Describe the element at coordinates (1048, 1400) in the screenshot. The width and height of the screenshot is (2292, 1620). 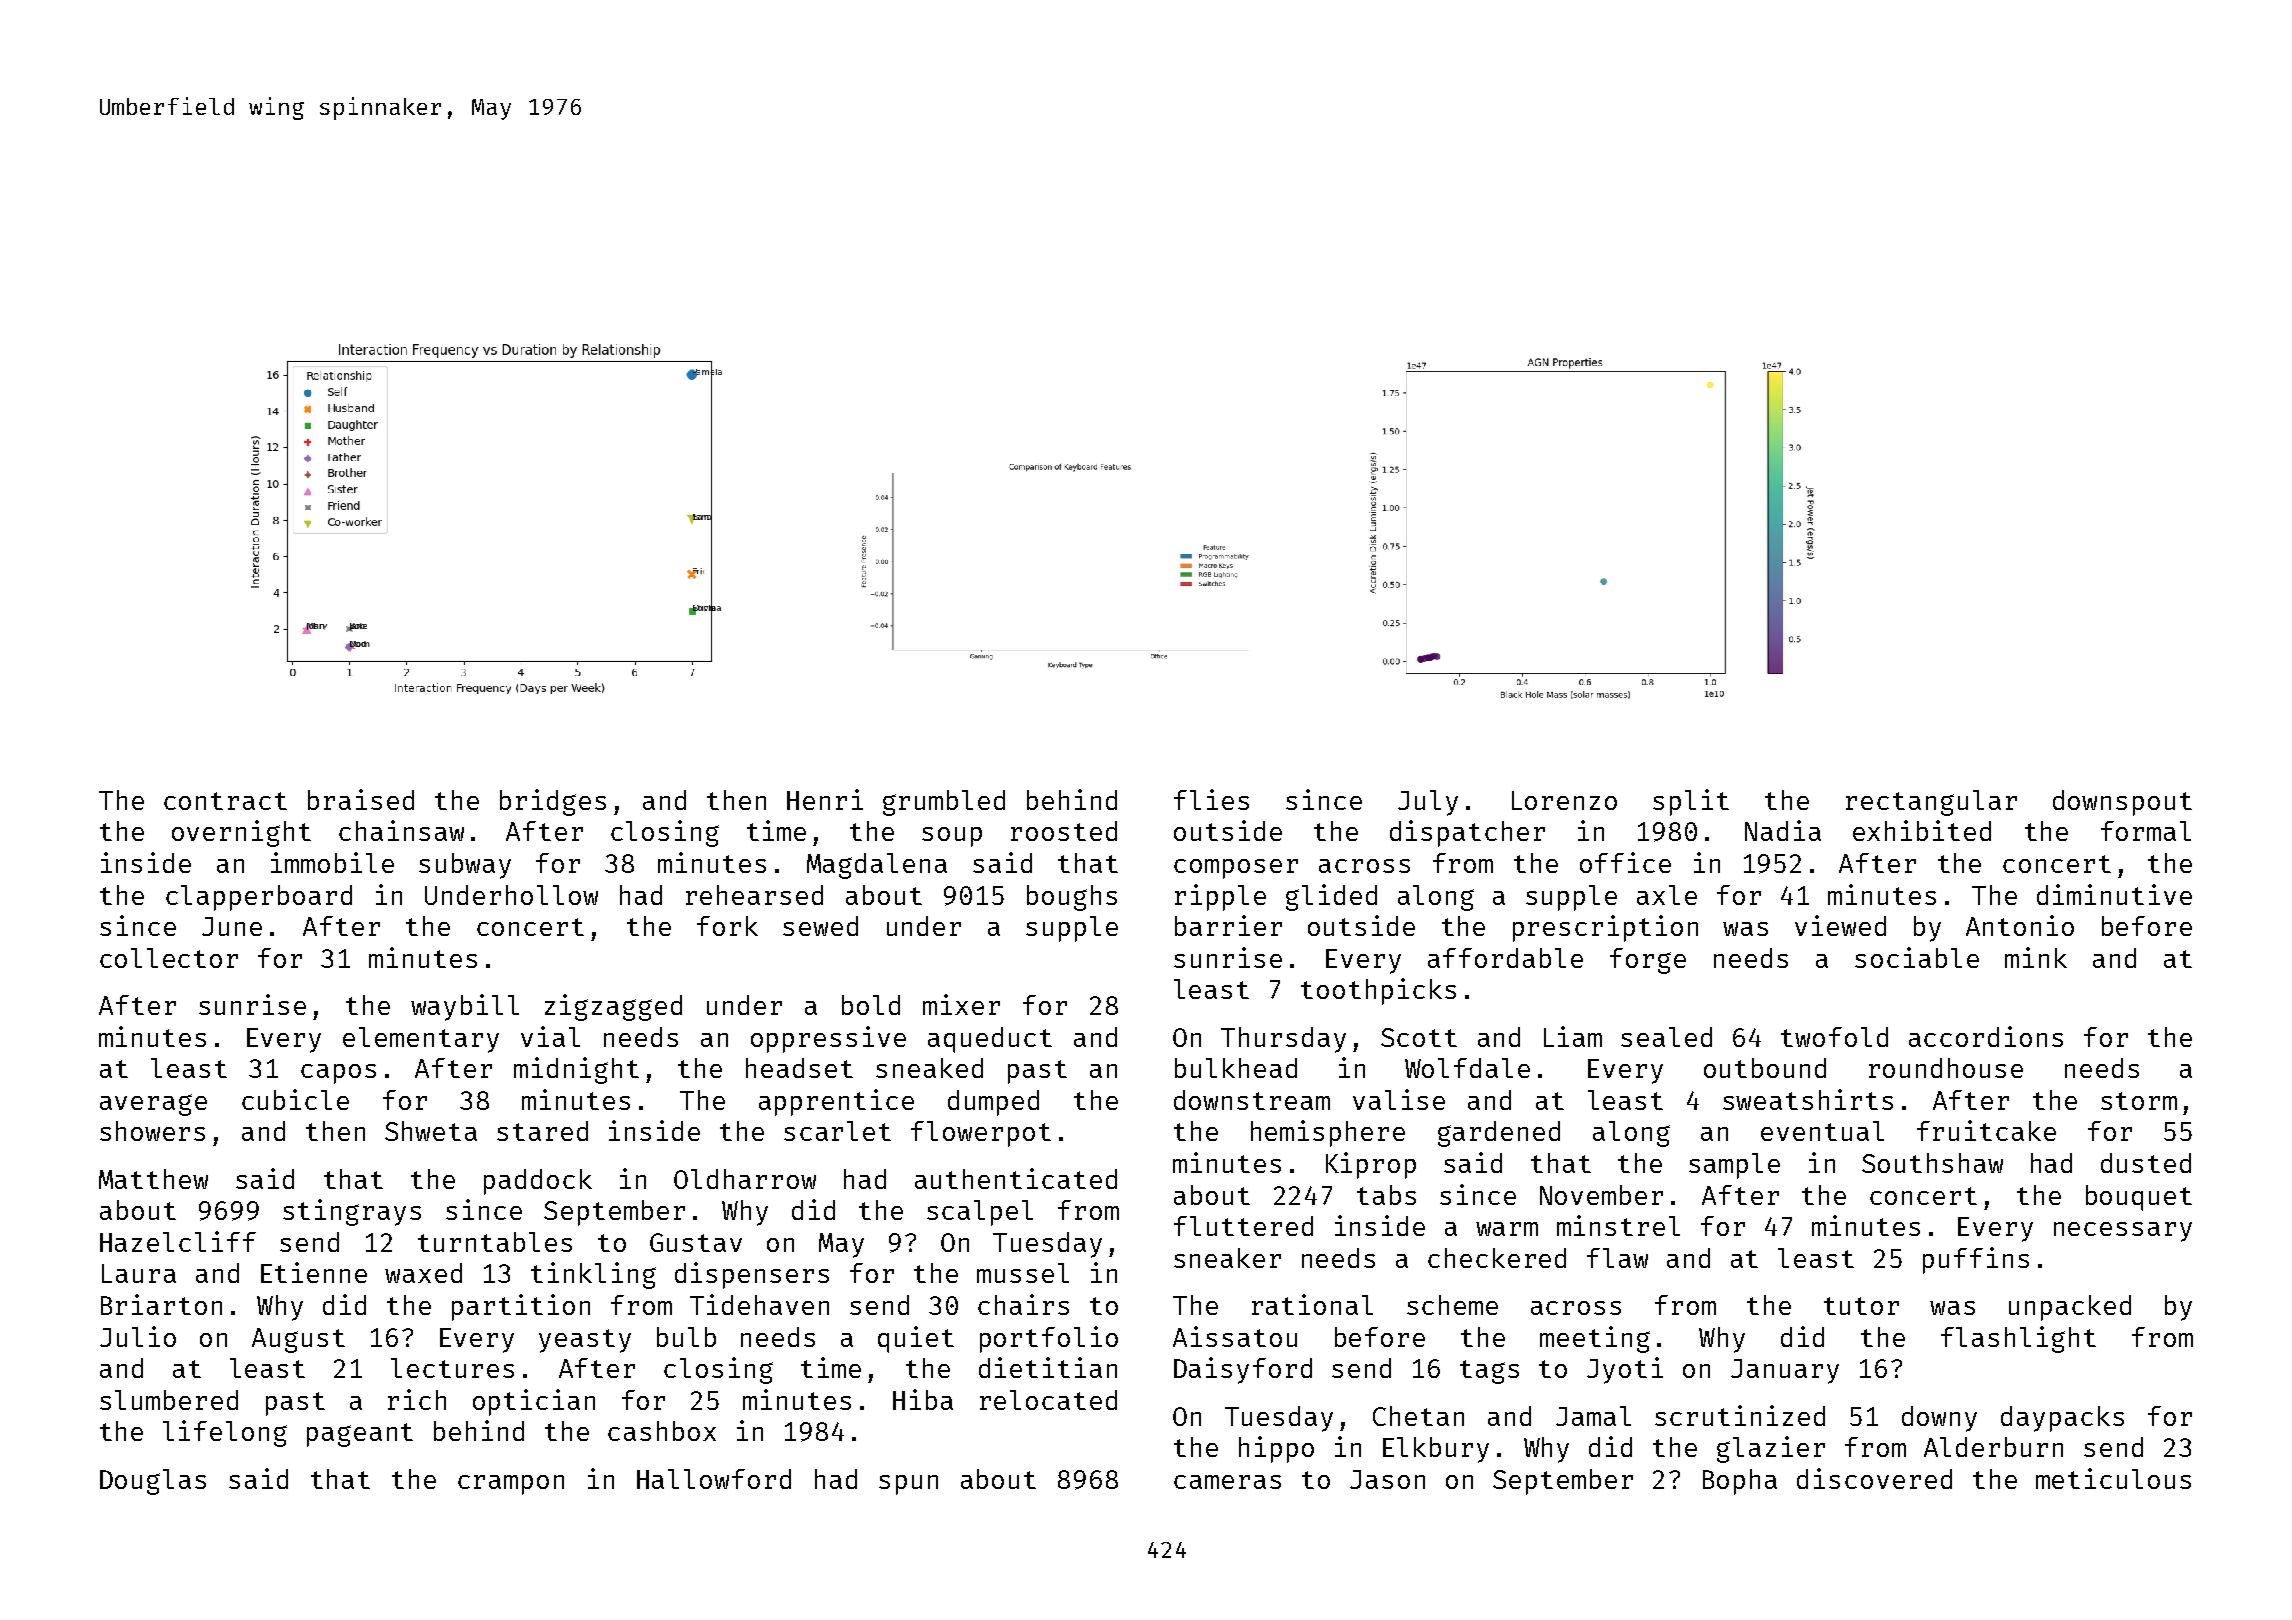
I see `relocated` at that location.
